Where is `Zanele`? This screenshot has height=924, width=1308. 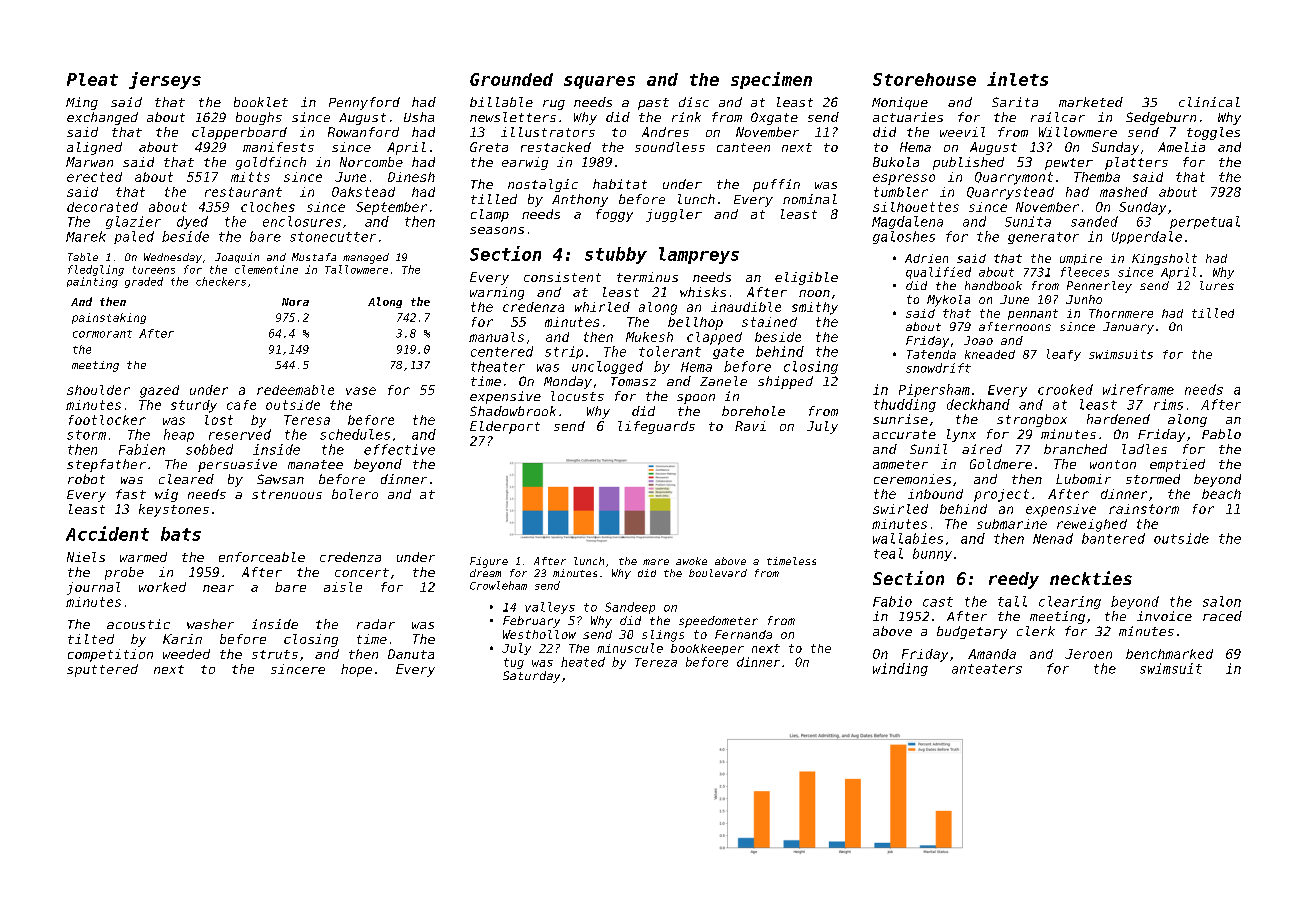
Zanele is located at coordinates (723, 381).
